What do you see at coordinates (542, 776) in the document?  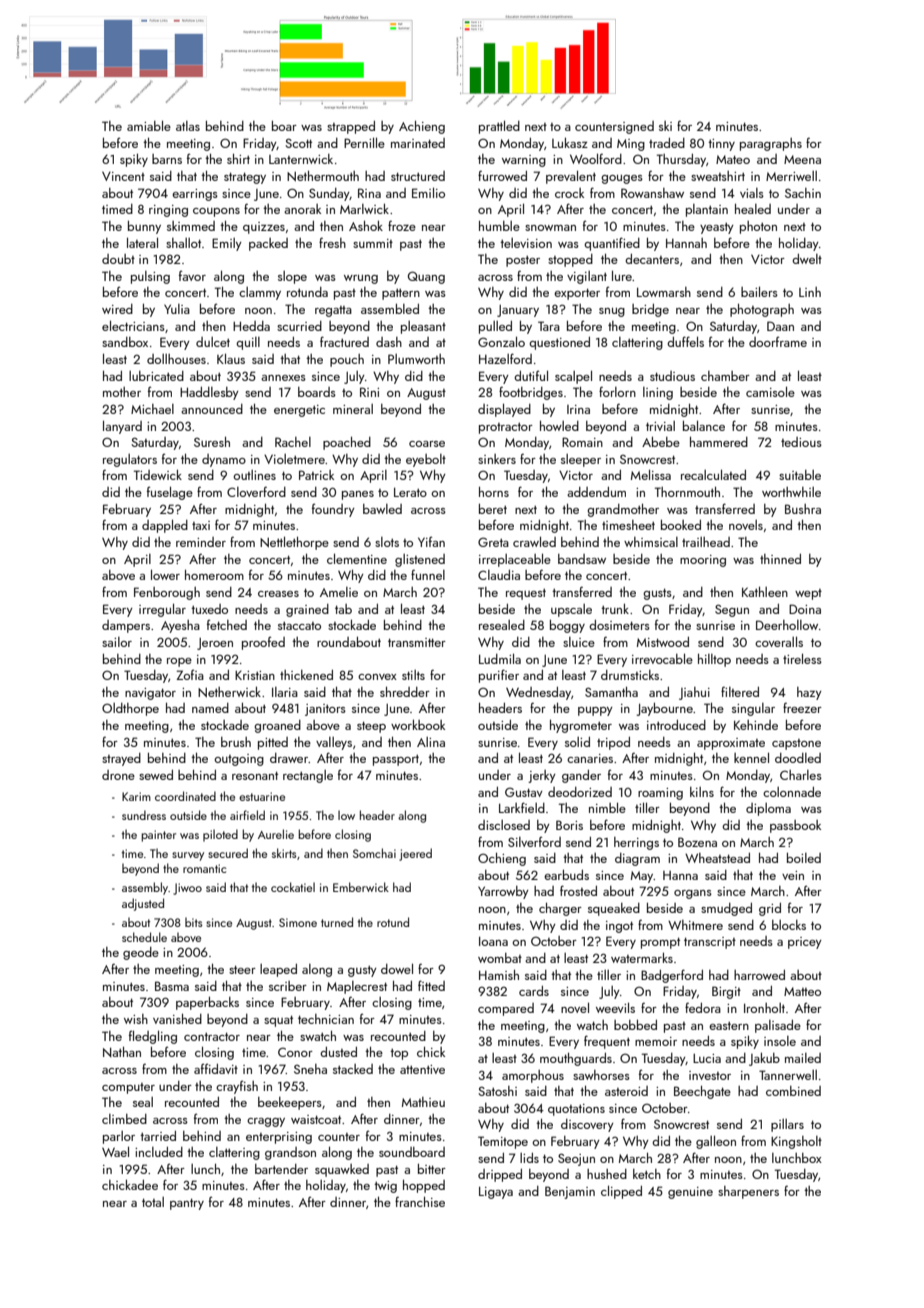 I see `jerky` at bounding box center [542, 776].
